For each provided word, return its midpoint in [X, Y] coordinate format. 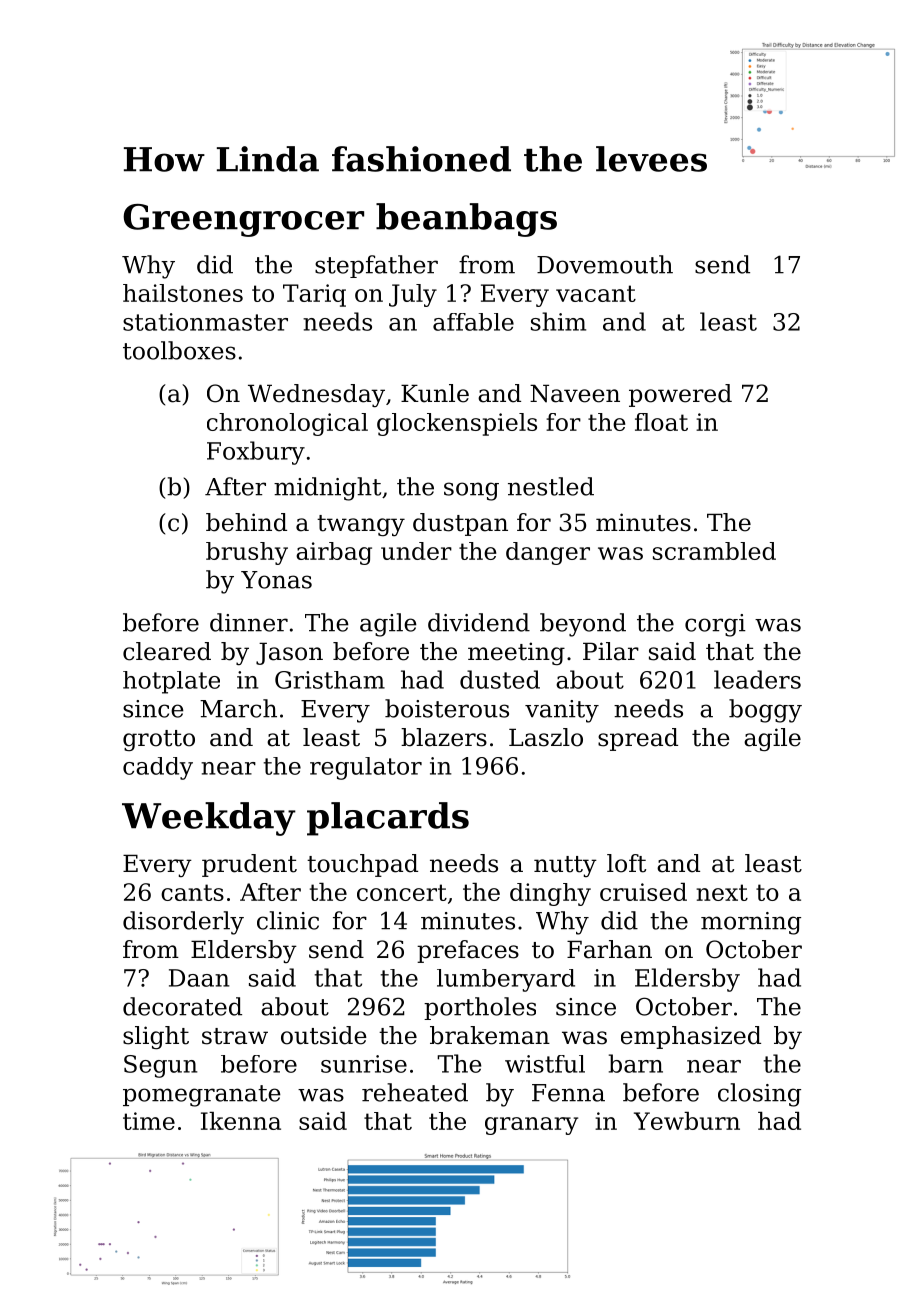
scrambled [714, 551]
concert [402, 892]
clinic [288, 920]
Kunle [435, 393]
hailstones [183, 293]
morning [751, 923]
